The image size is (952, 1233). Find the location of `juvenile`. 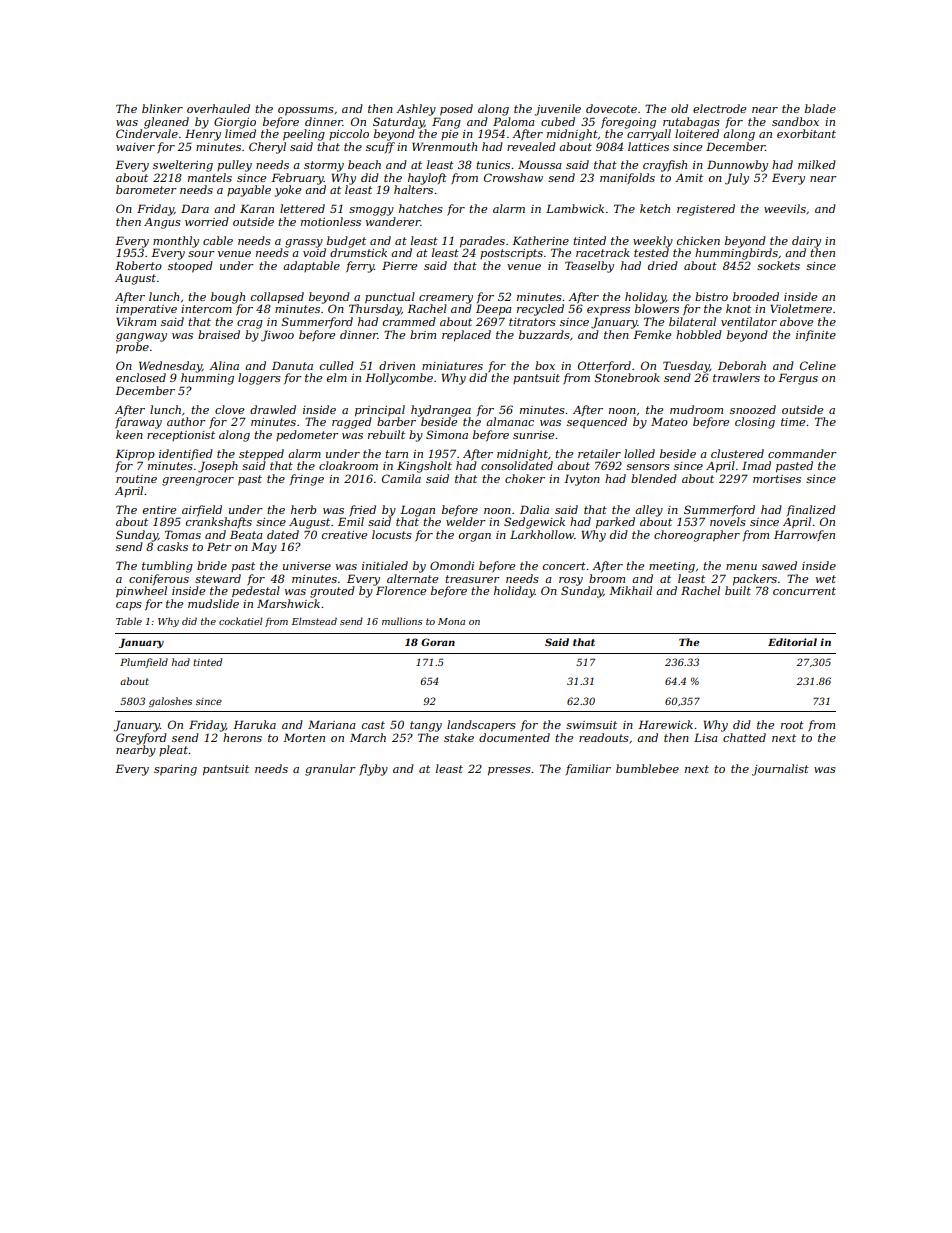

juvenile is located at coordinates (557, 110).
